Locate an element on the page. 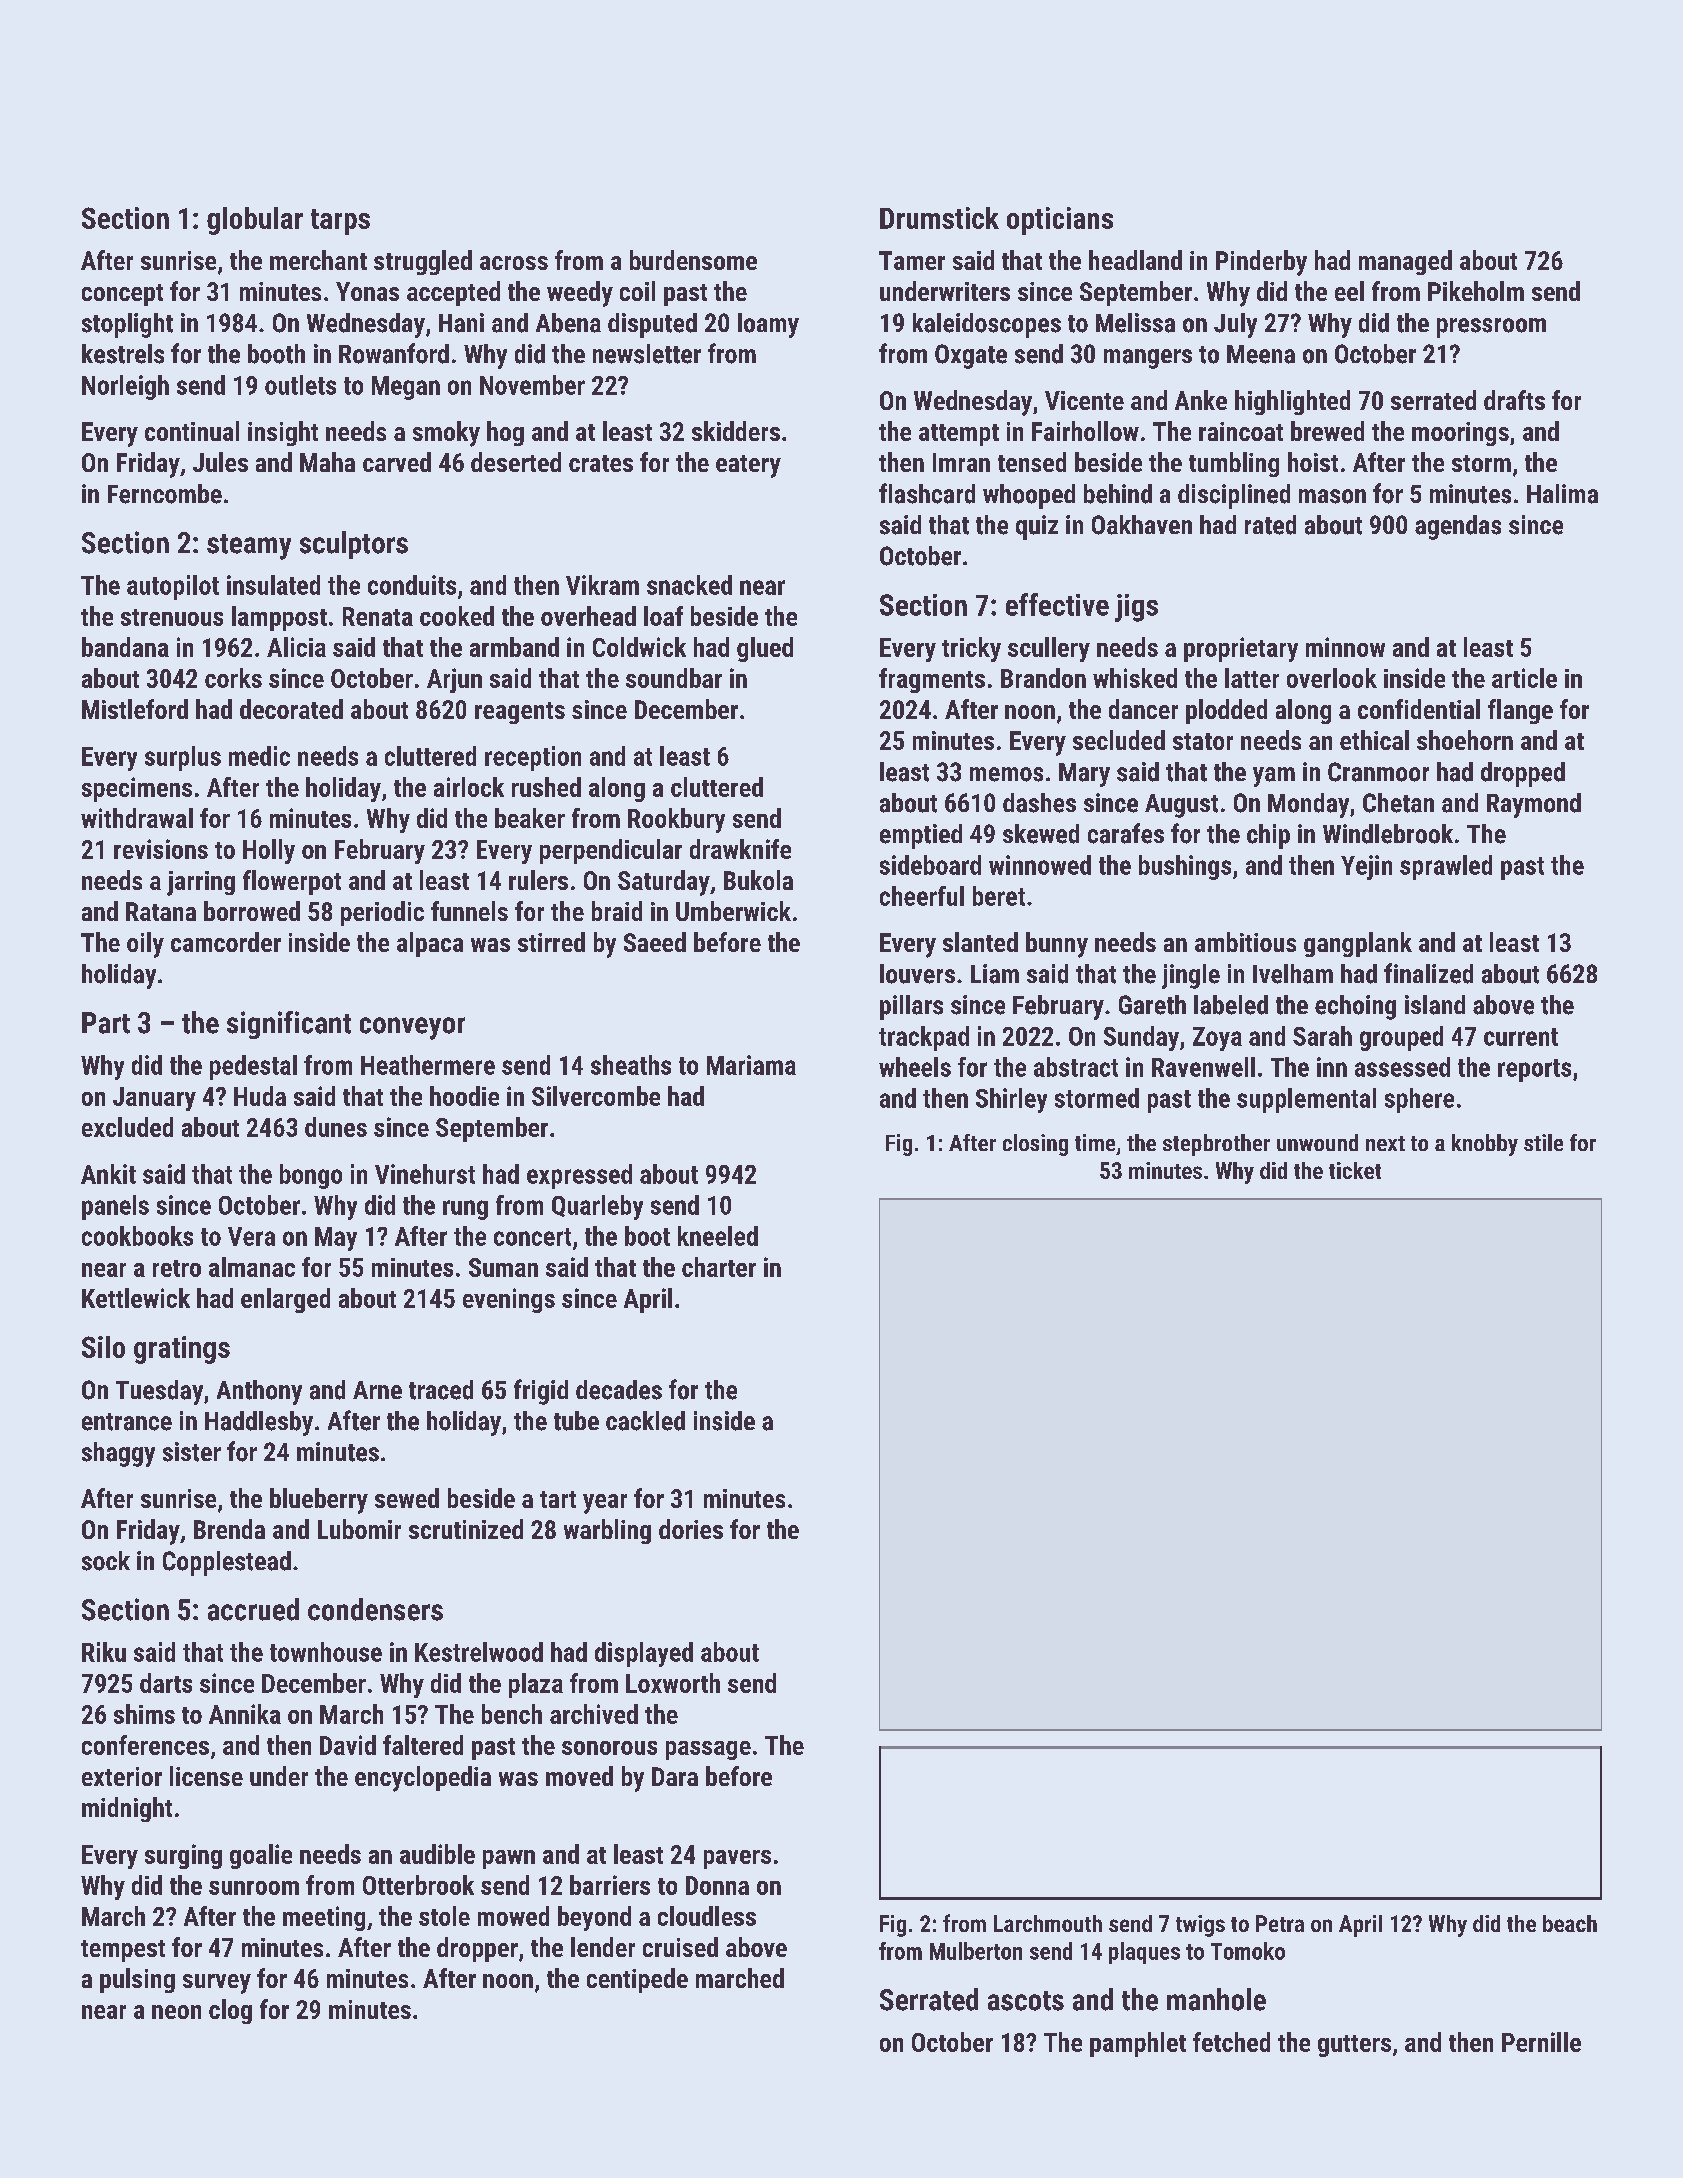 The image size is (1683, 2178). crates is located at coordinates (601, 463).
